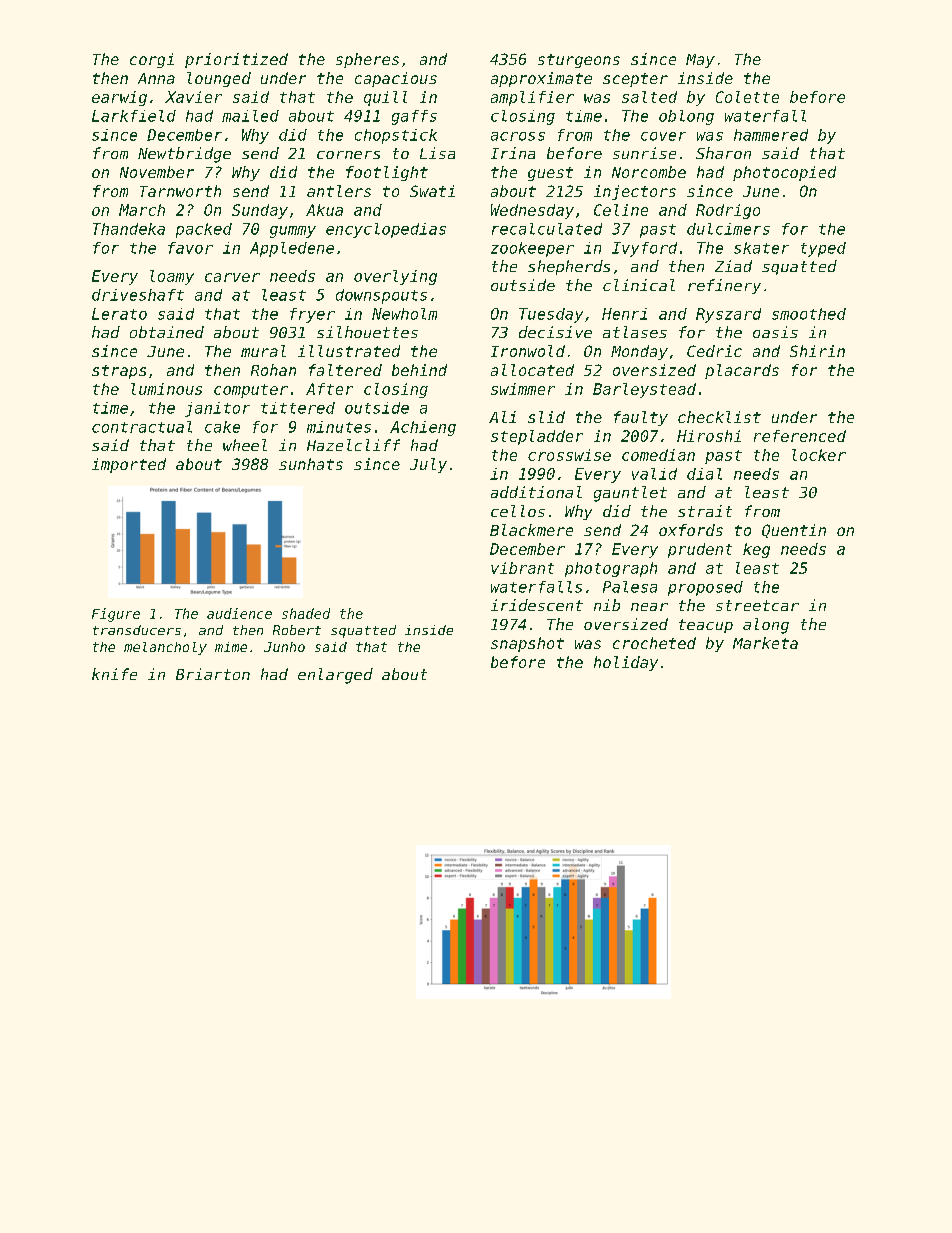  Describe the element at coordinates (635, 80) in the screenshot. I see `scepter` at that location.
